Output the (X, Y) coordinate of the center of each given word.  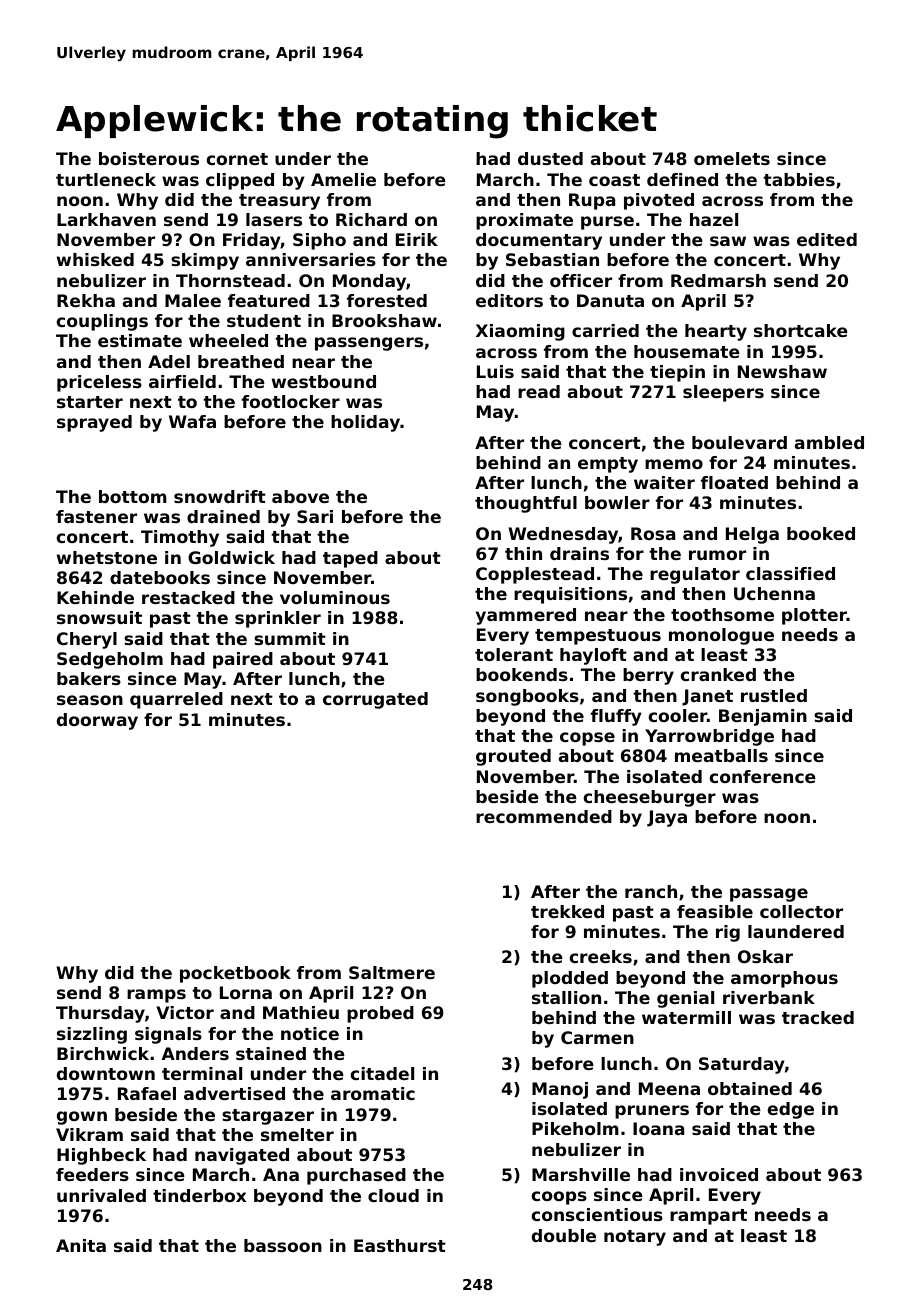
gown (82, 1118)
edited (827, 239)
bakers (89, 678)
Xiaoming (520, 332)
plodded (570, 979)
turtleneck (106, 179)
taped (350, 559)
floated (734, 482)
